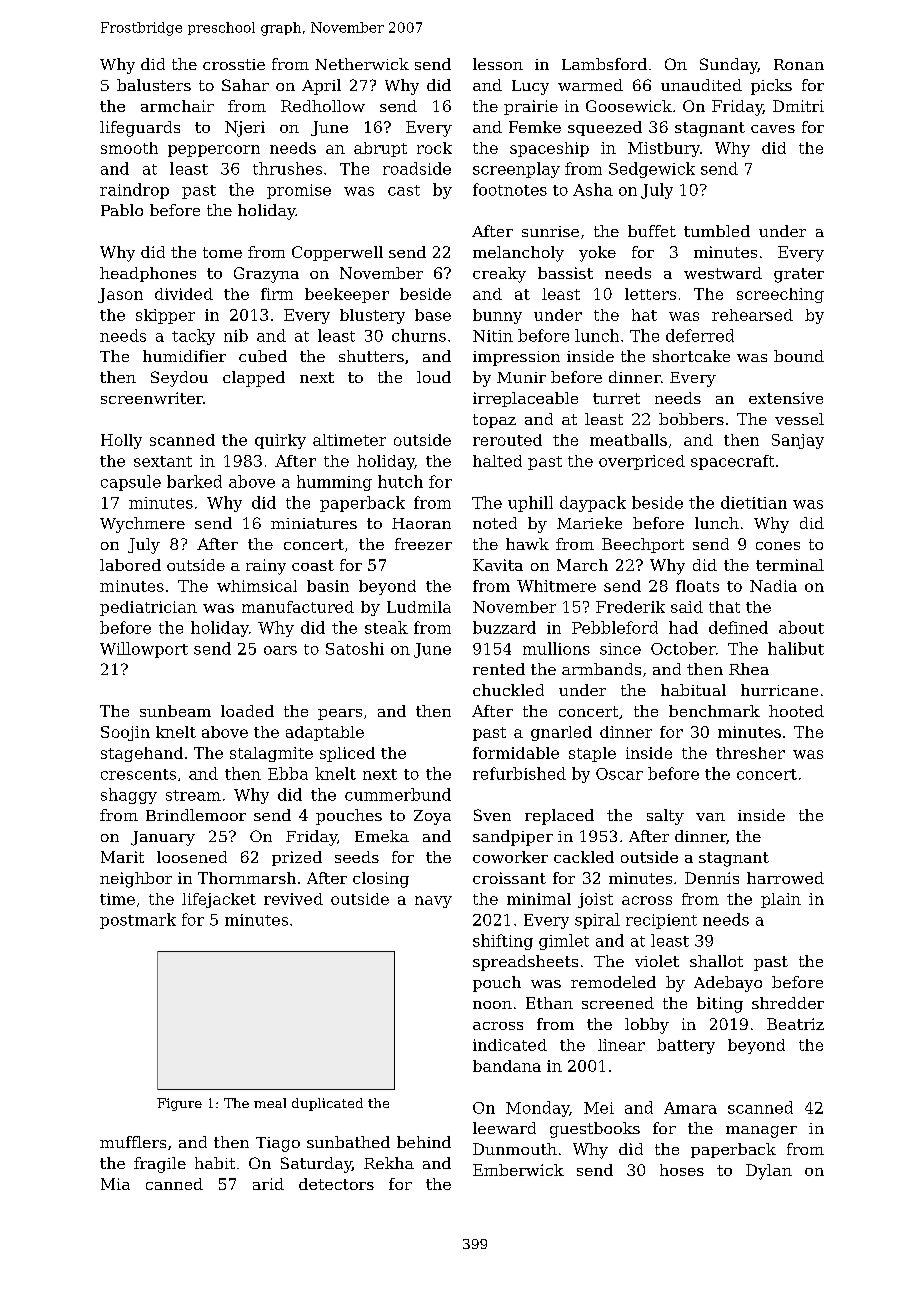 The image size is (924, 1308). What do you see at coordinates (723, 273) in the screenshot?
I see `westward` at bounding box center [723, 273].
